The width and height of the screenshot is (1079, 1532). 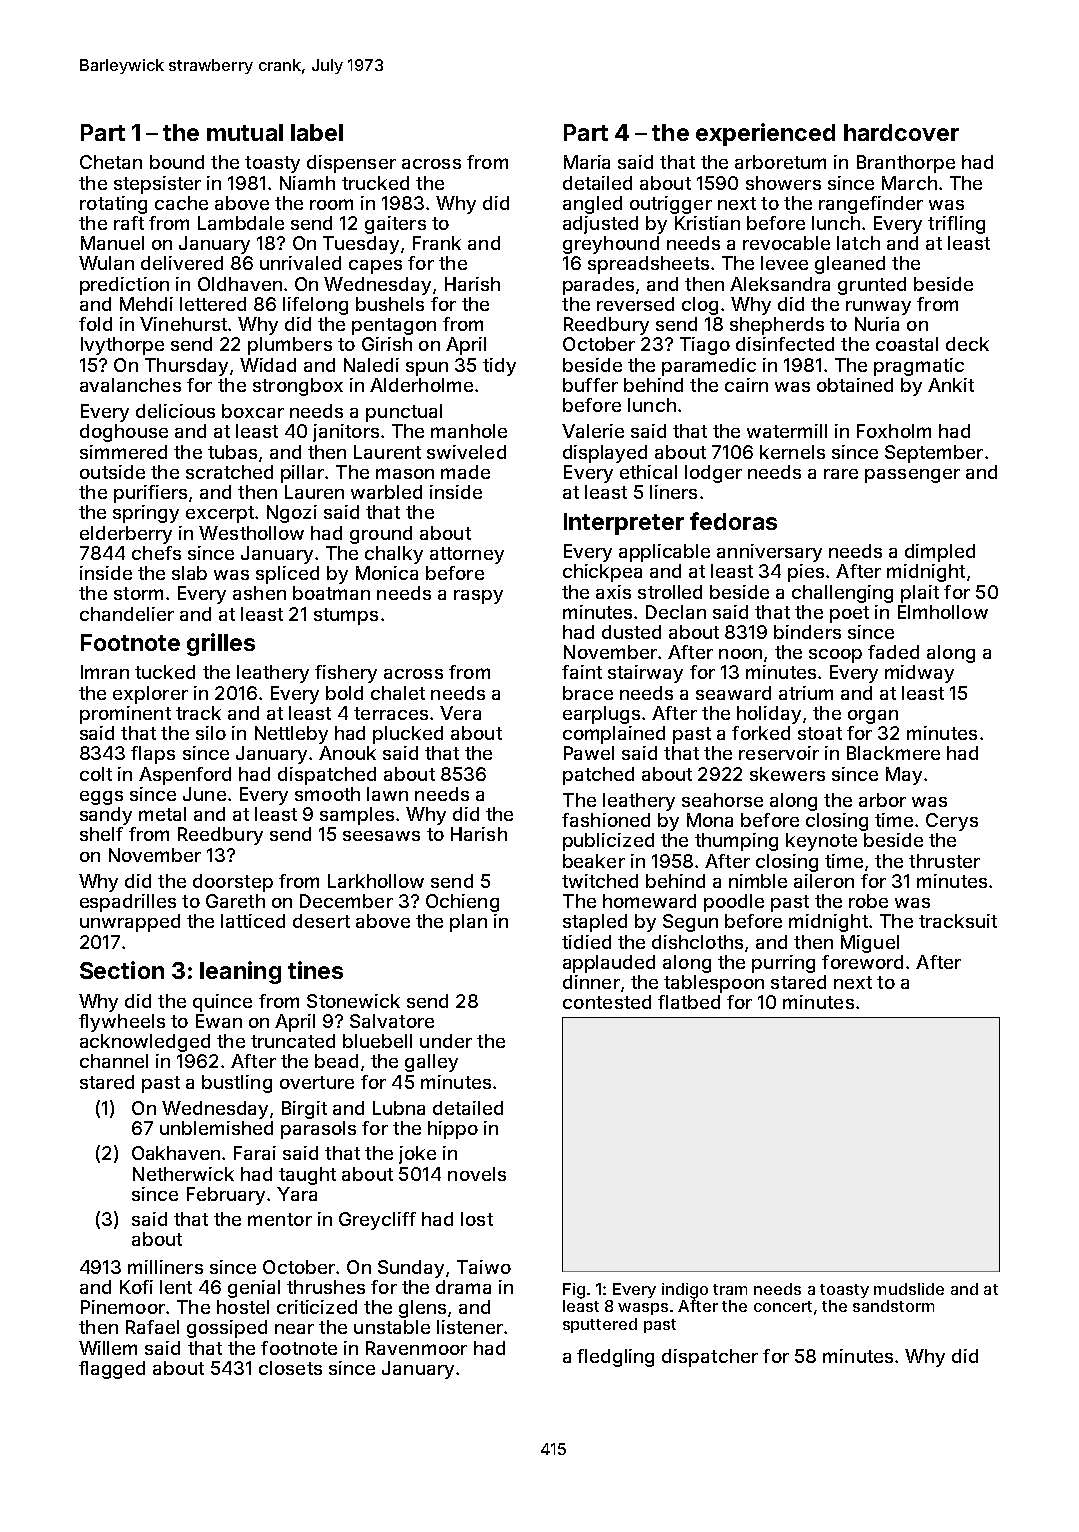 What do you see at coordinates (582, 672) in the screenshot?
I see `faint` at bounding box center [582, 672].
